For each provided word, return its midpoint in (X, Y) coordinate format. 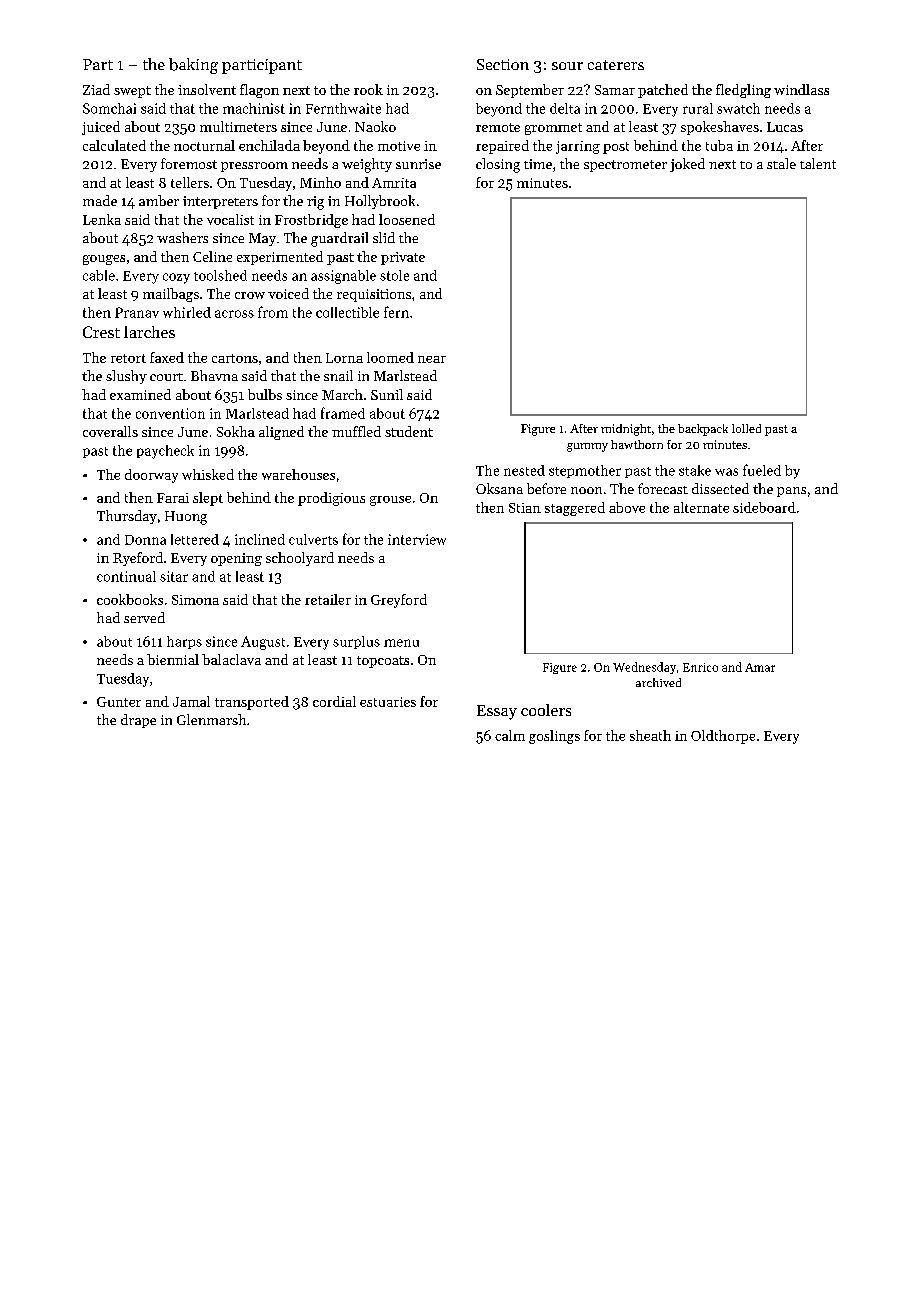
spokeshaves (720, 128)
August (263, 643)
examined (140, 394)
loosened (407, 219)
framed (343, 413)
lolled (746, 428)
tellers (190, 182)
